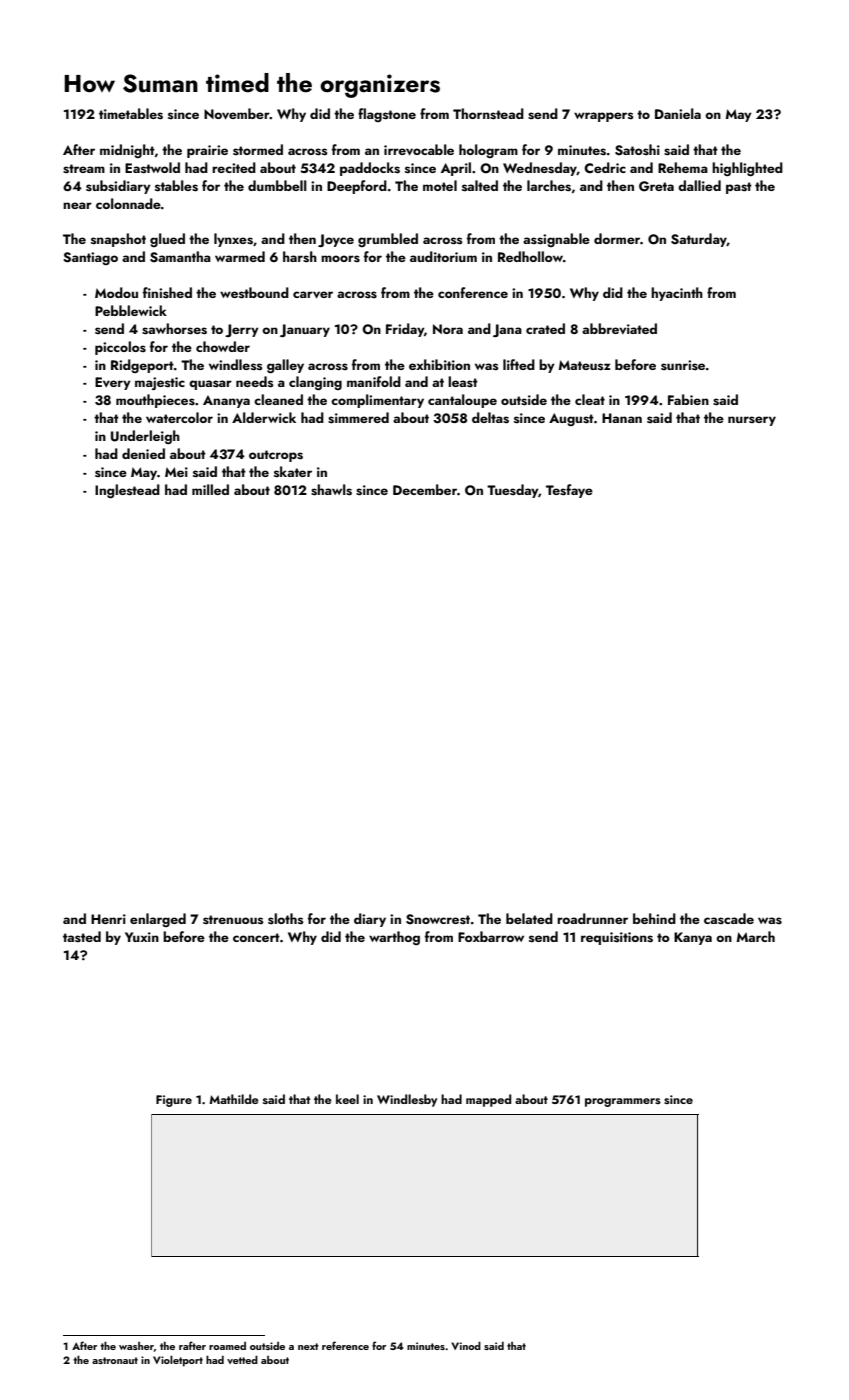 This screenshot has height=1400, width=849. Describe the element at coordinates (619, 328) in the screenshot. I see `abbreviated` at that location.
